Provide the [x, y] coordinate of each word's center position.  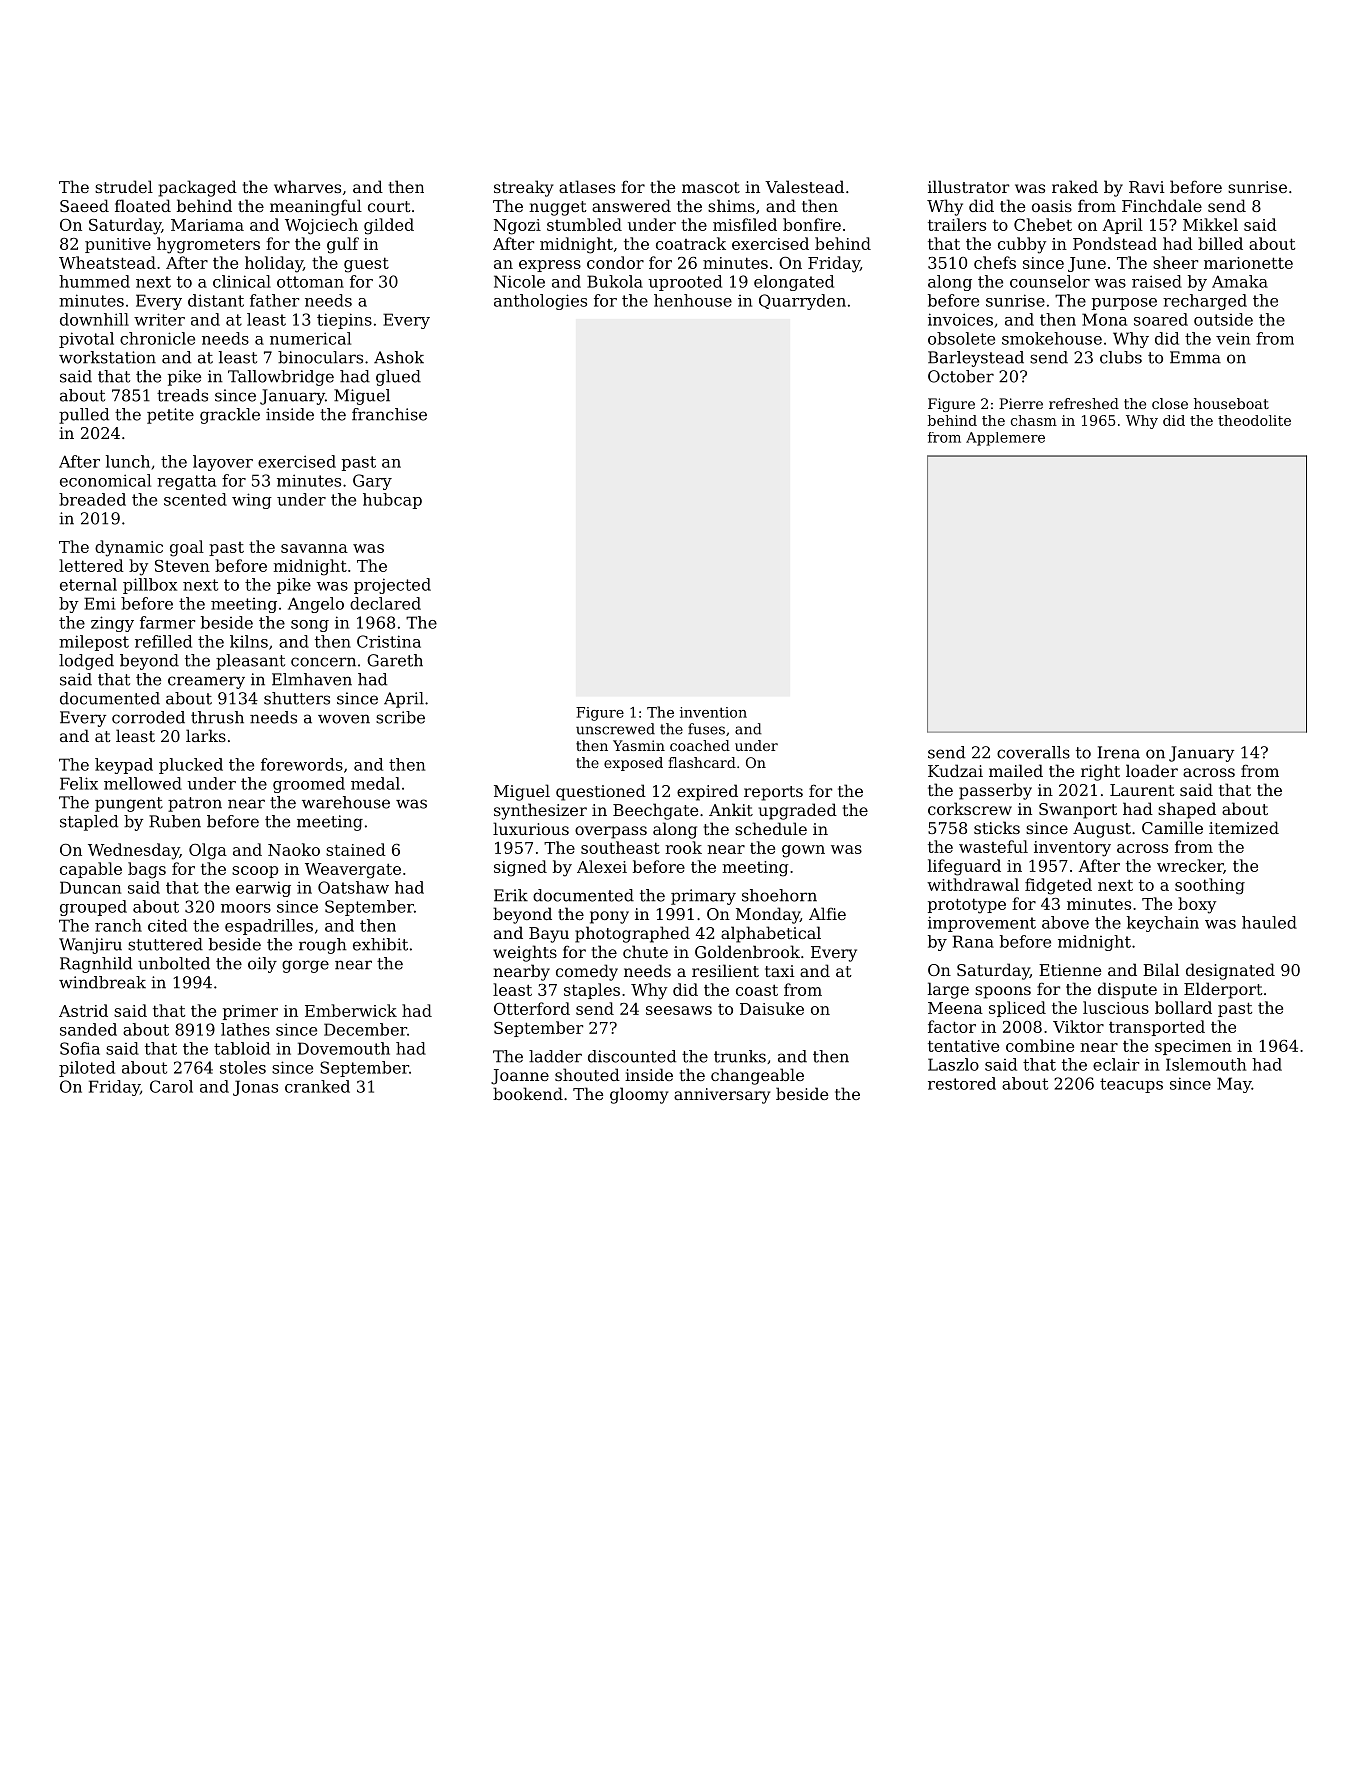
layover [223, 463]
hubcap [392, 501]
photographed [632, 934]
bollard [1183, 1007]
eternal [88, 584]
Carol [171, 1086]
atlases [587, 186]
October [961, 376]
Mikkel [1210, 224]
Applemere [1005, 439]
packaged [197, 188]
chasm [1034, 420]
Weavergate [353, 871]
